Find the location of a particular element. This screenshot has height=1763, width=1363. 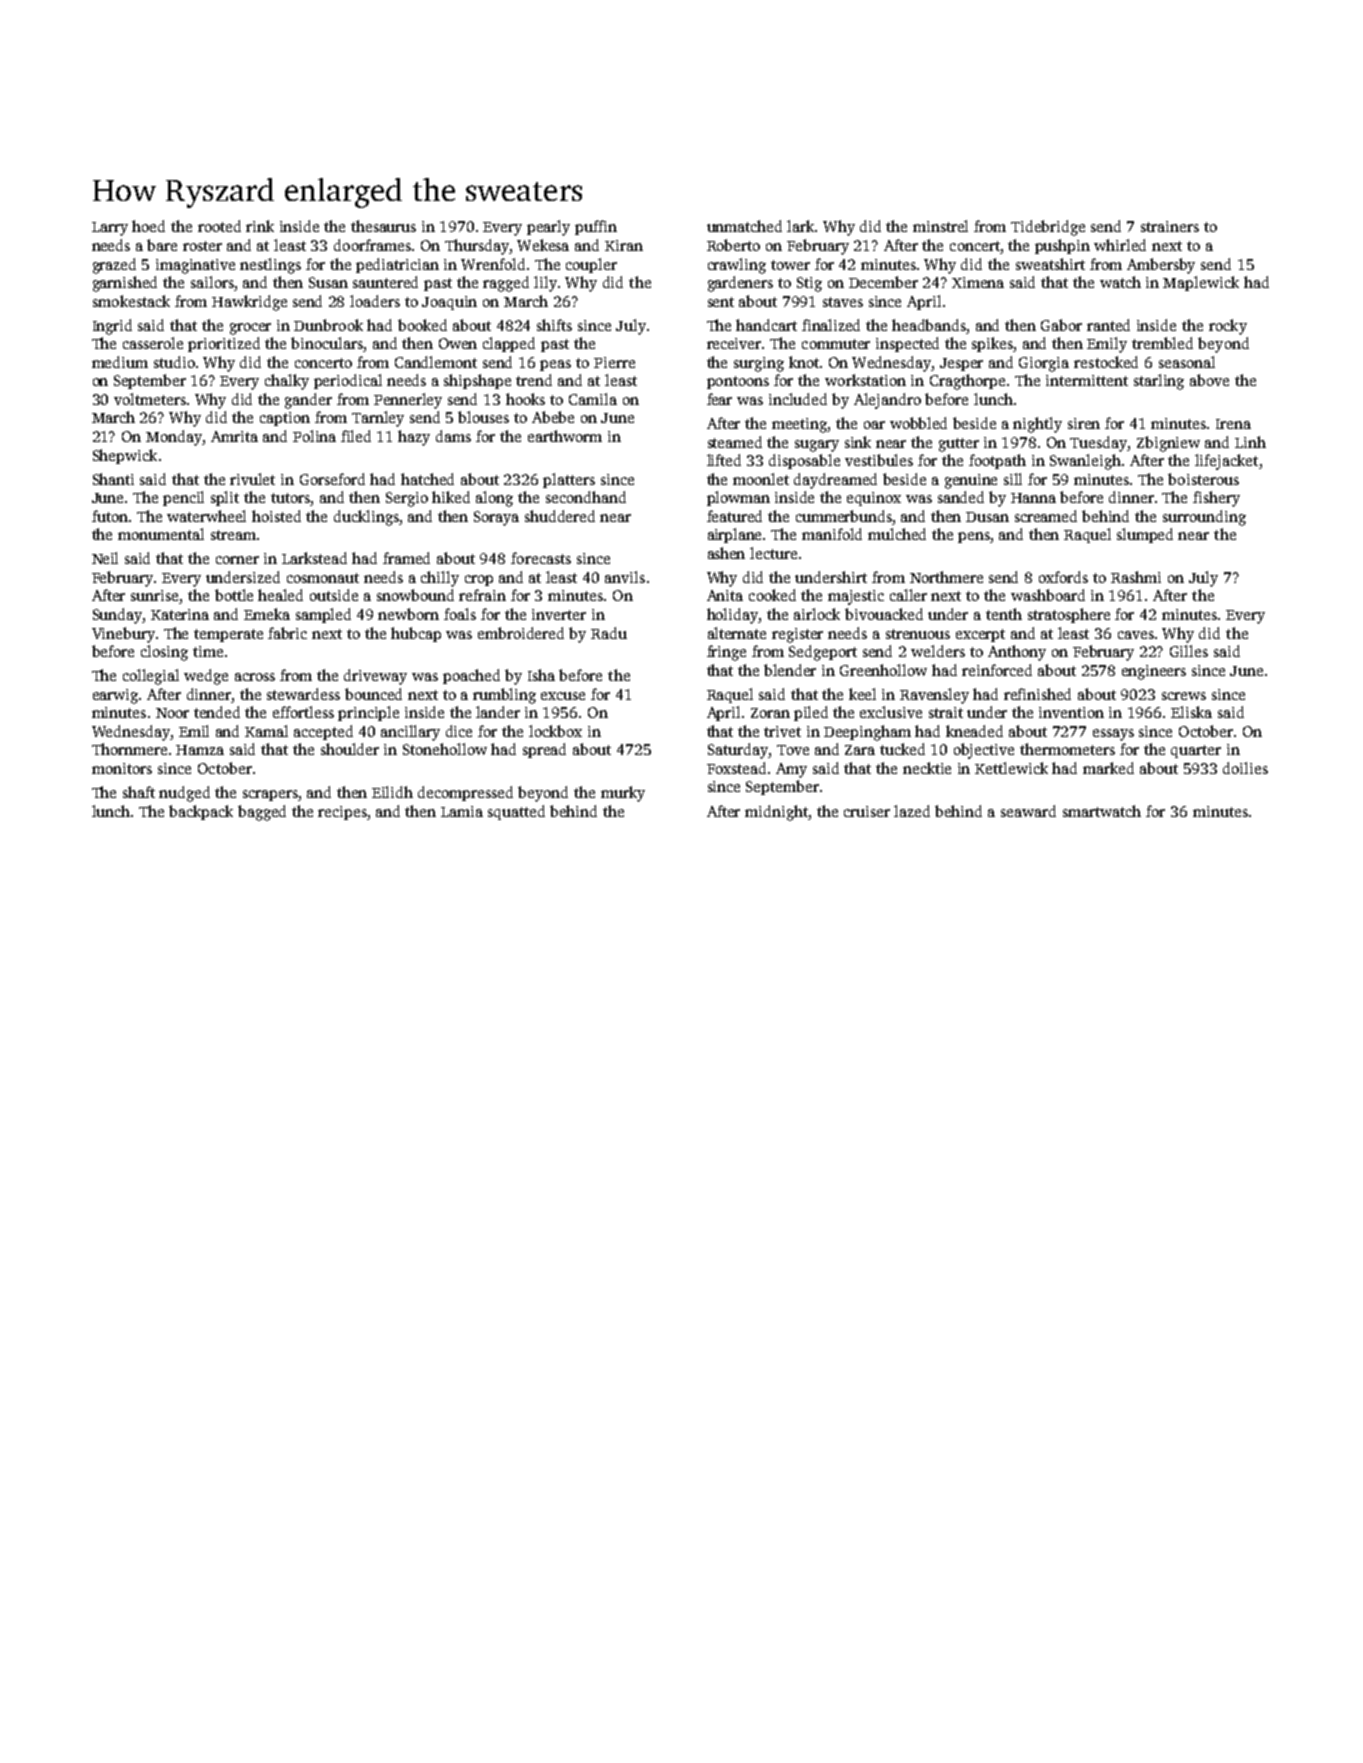

hoed is located at coordinates (148, 226).
